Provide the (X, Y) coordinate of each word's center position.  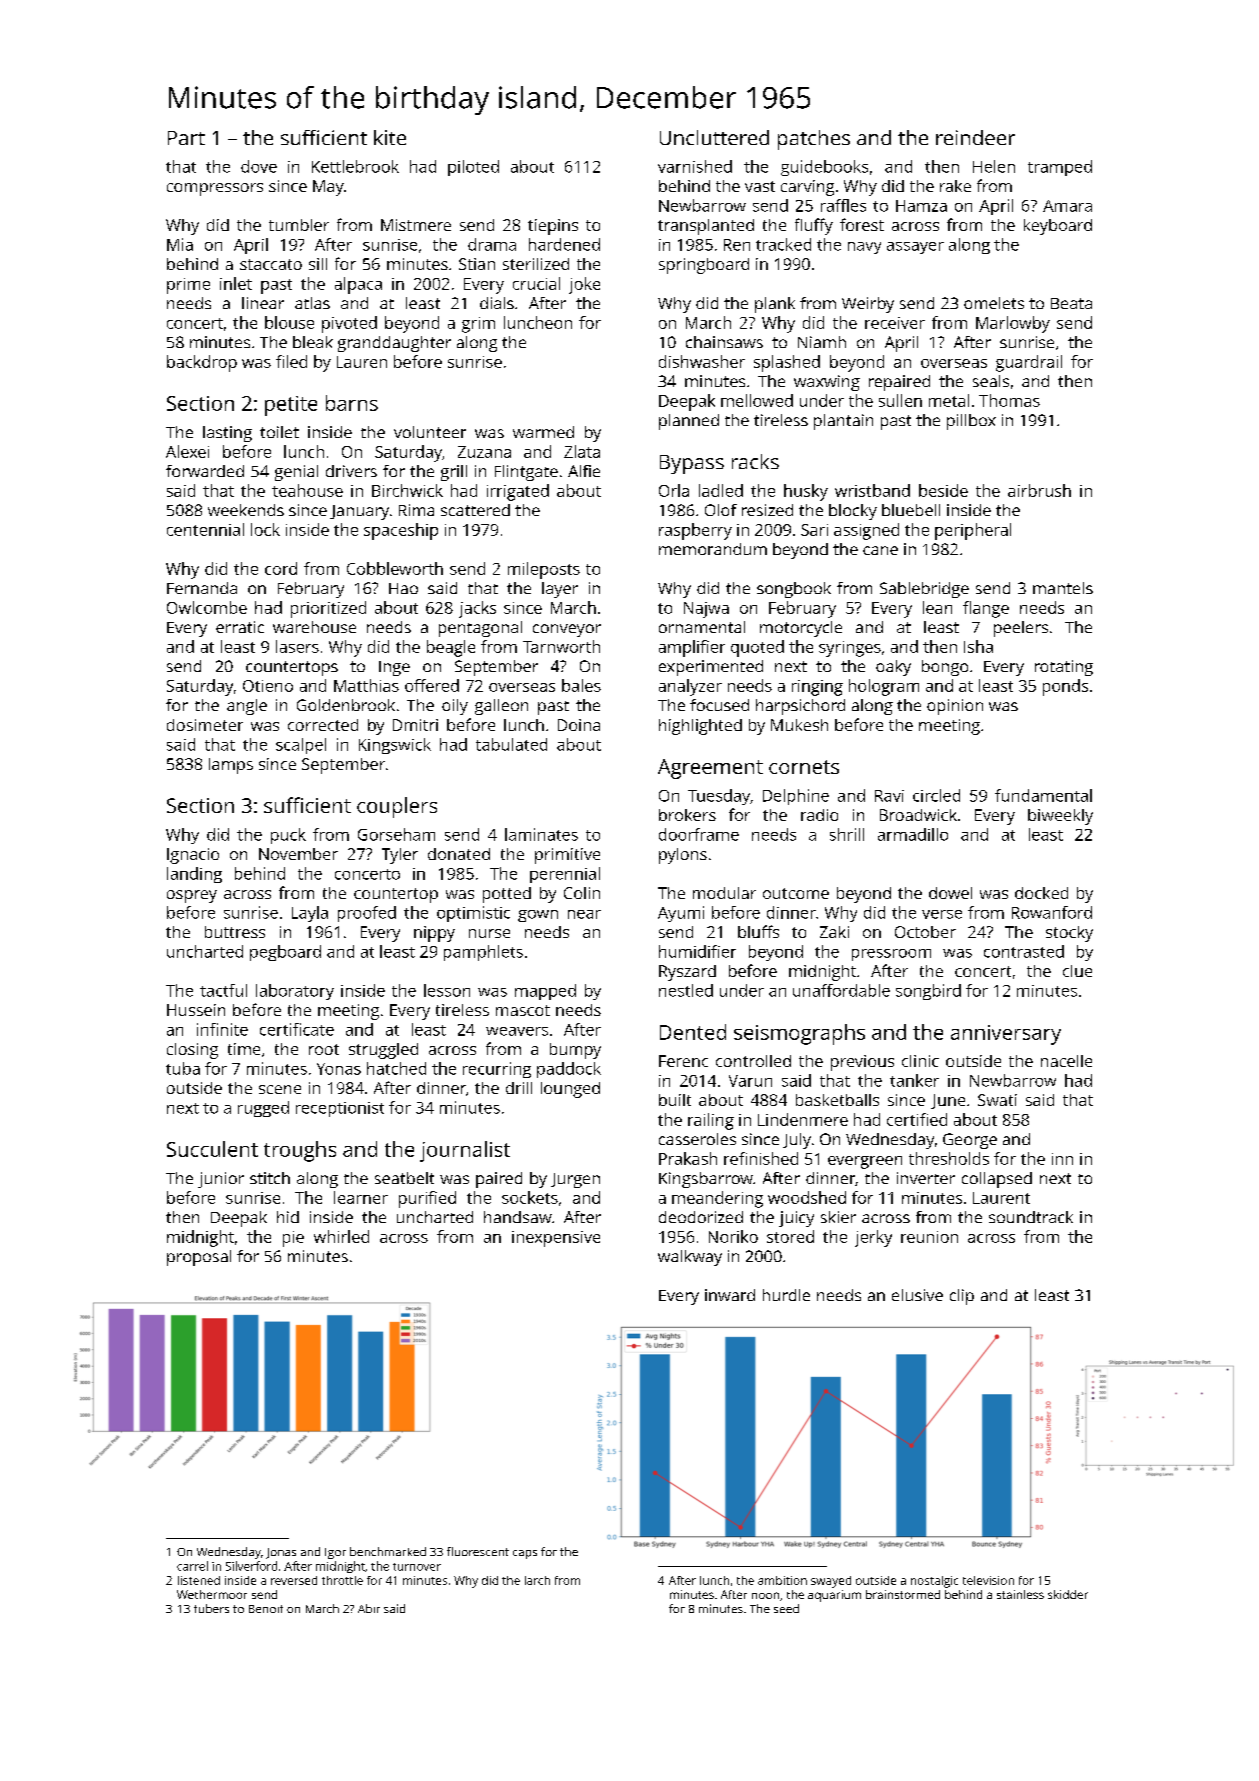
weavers (517, 1031)
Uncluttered (714, 137)
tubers (211, 1608)
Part (186, 138)
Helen (994, 166)
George (970, 1141)
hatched (396, 1068)
